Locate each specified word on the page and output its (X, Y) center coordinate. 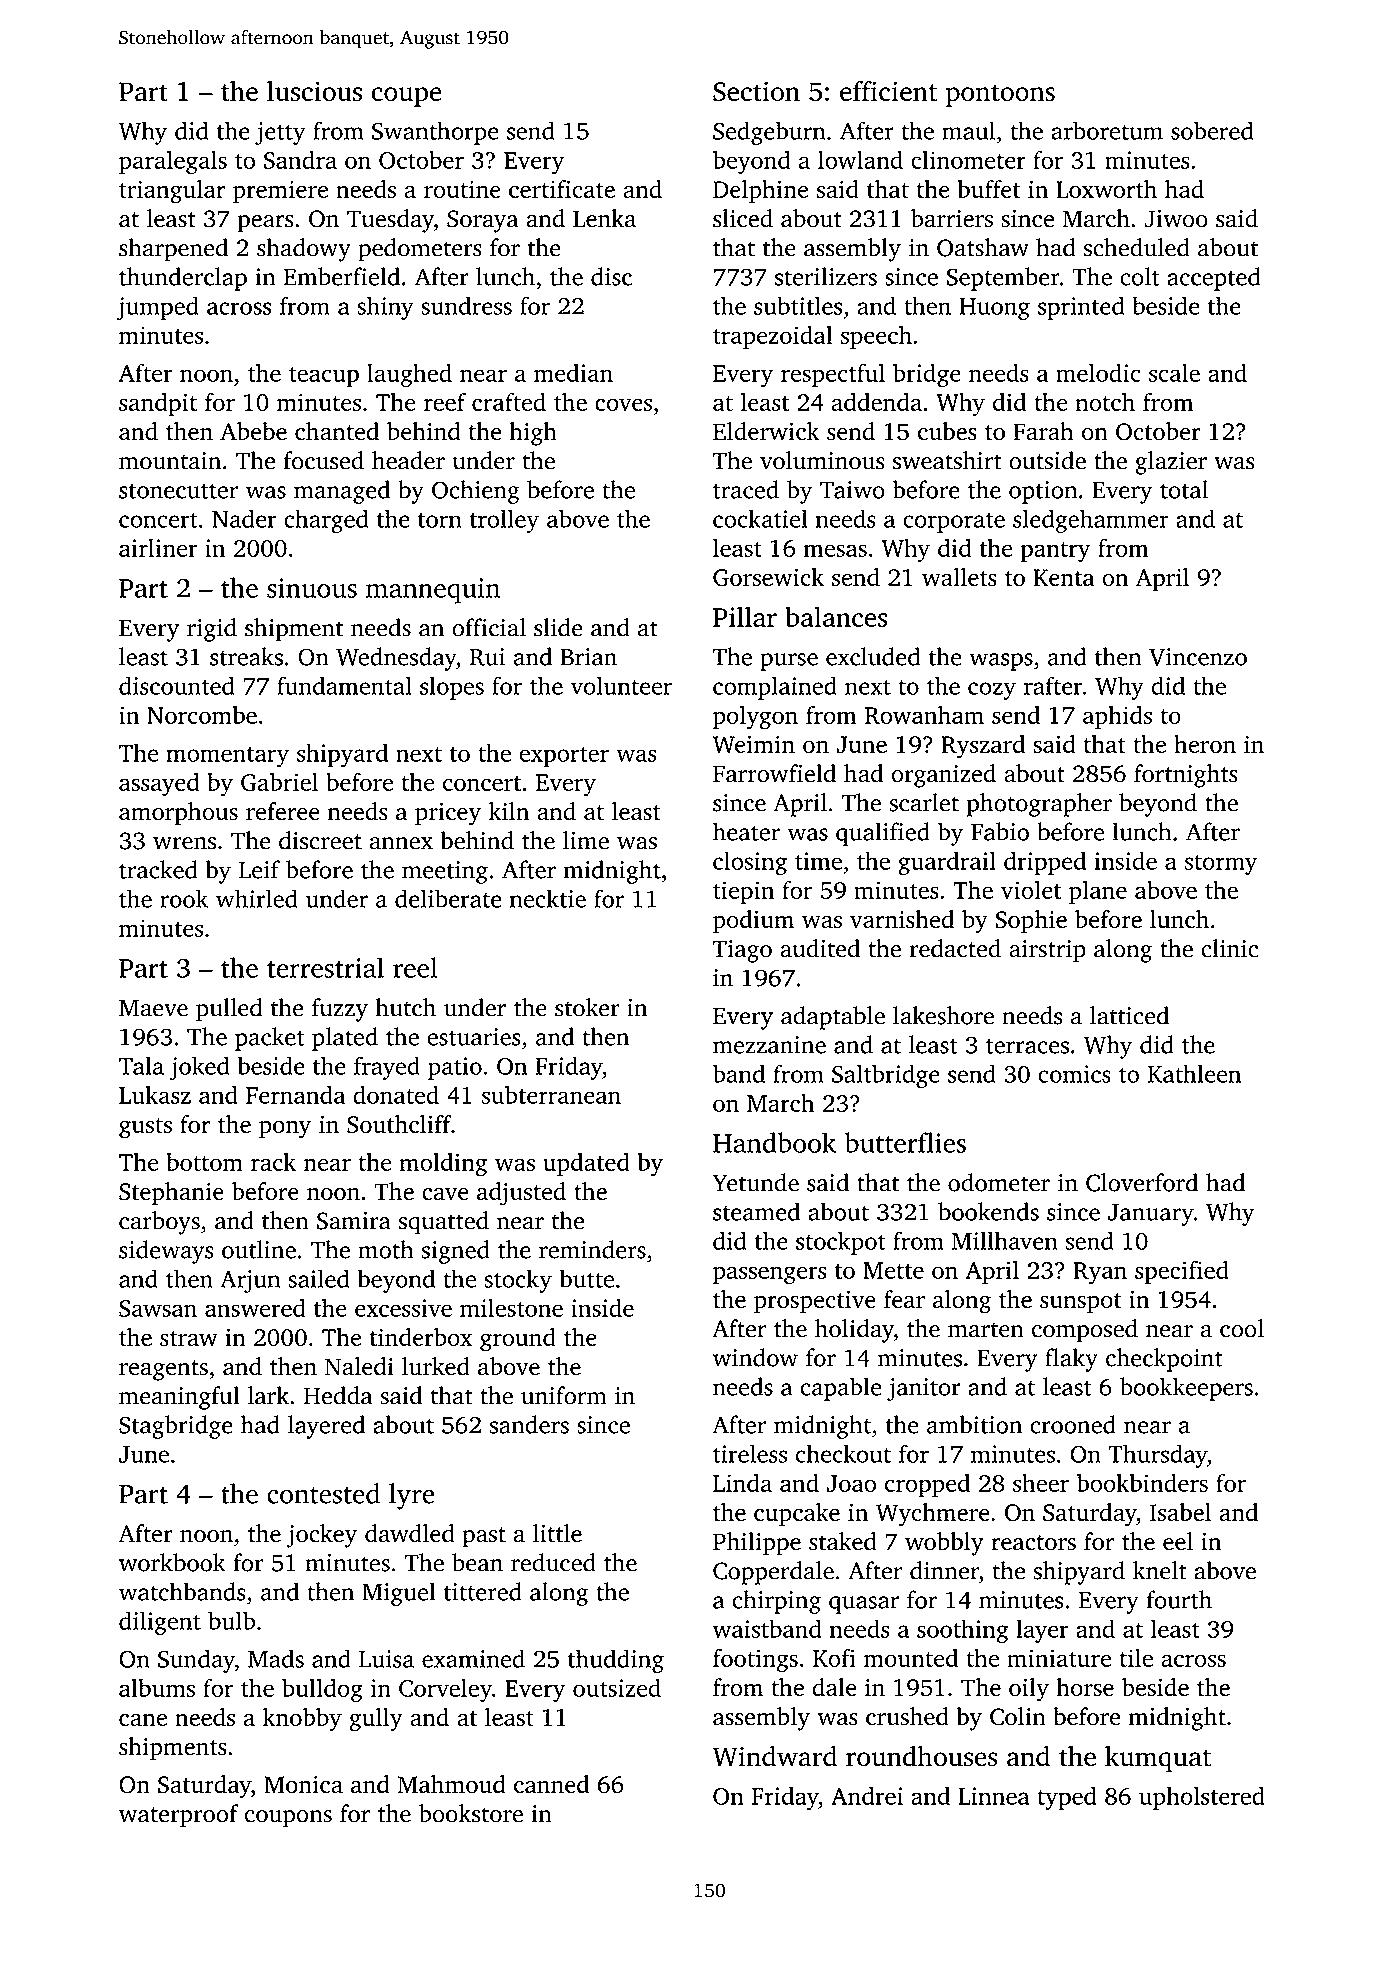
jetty (280, 133)
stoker (587, 1007)
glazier (1171, 463)
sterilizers (826, 276)
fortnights (1186, 776)
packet (270, 1039)
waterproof (179, 1816)
